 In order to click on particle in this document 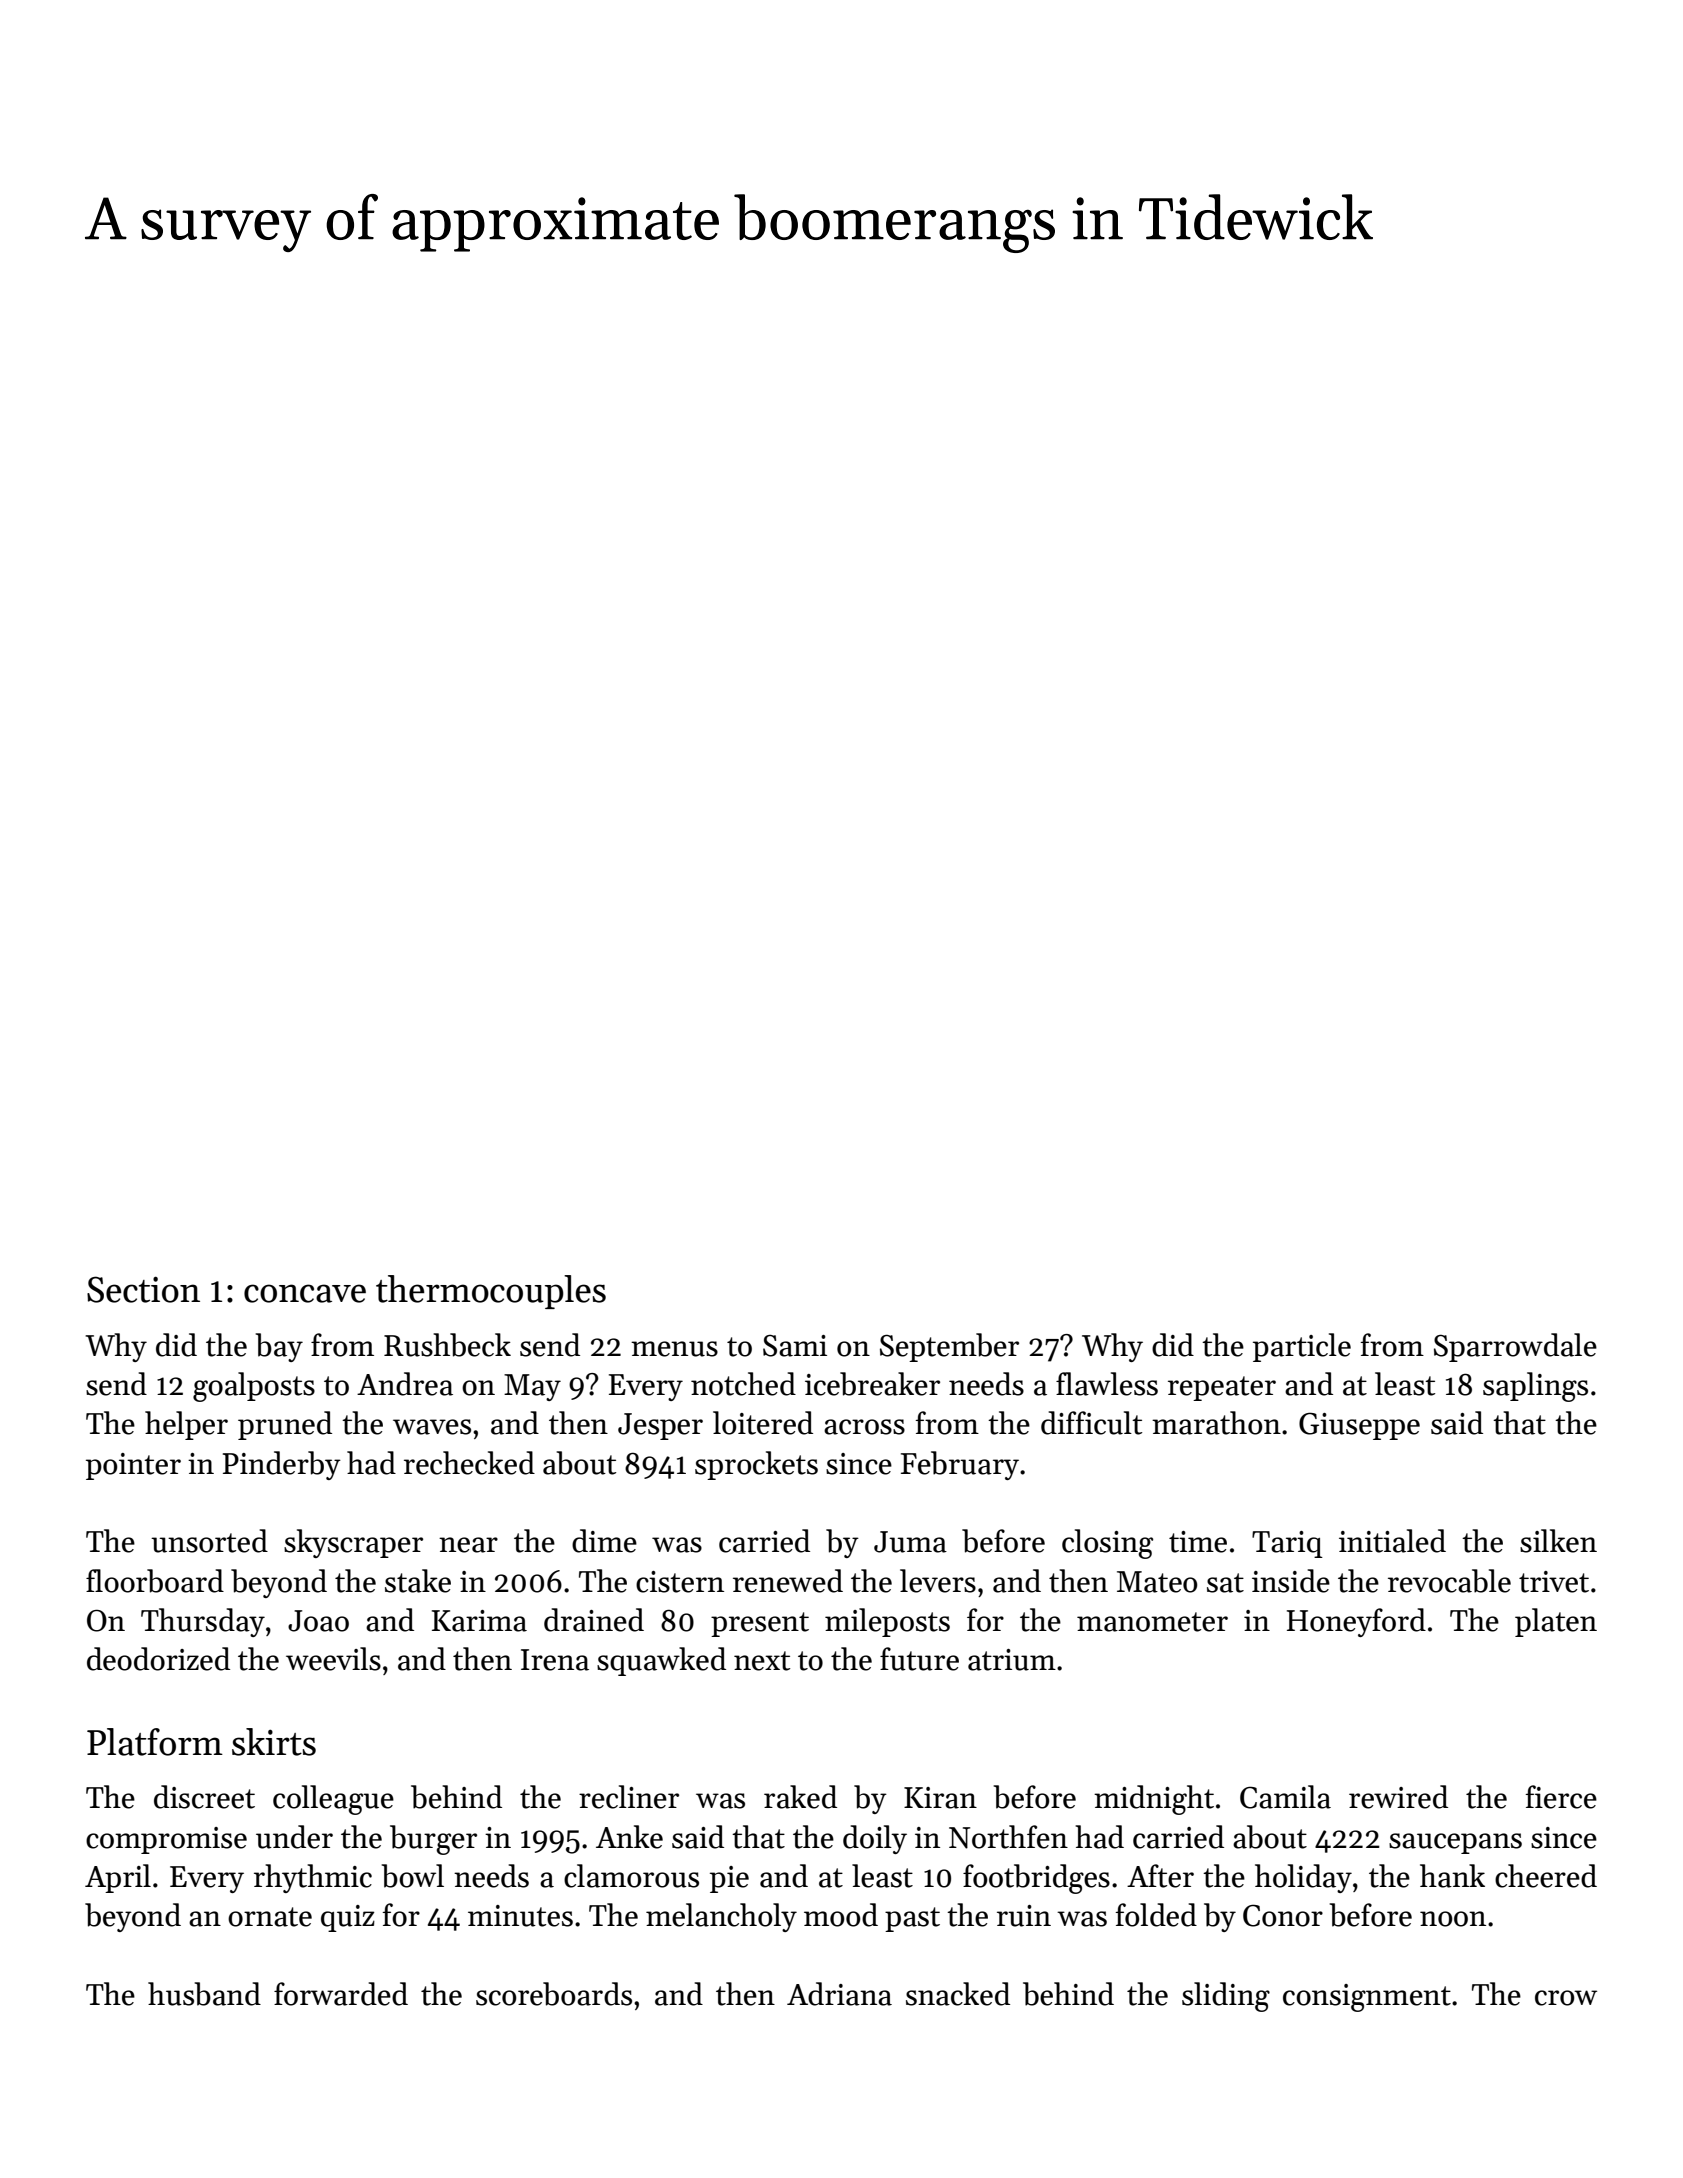, I will do `click(1302, 1347)`.
